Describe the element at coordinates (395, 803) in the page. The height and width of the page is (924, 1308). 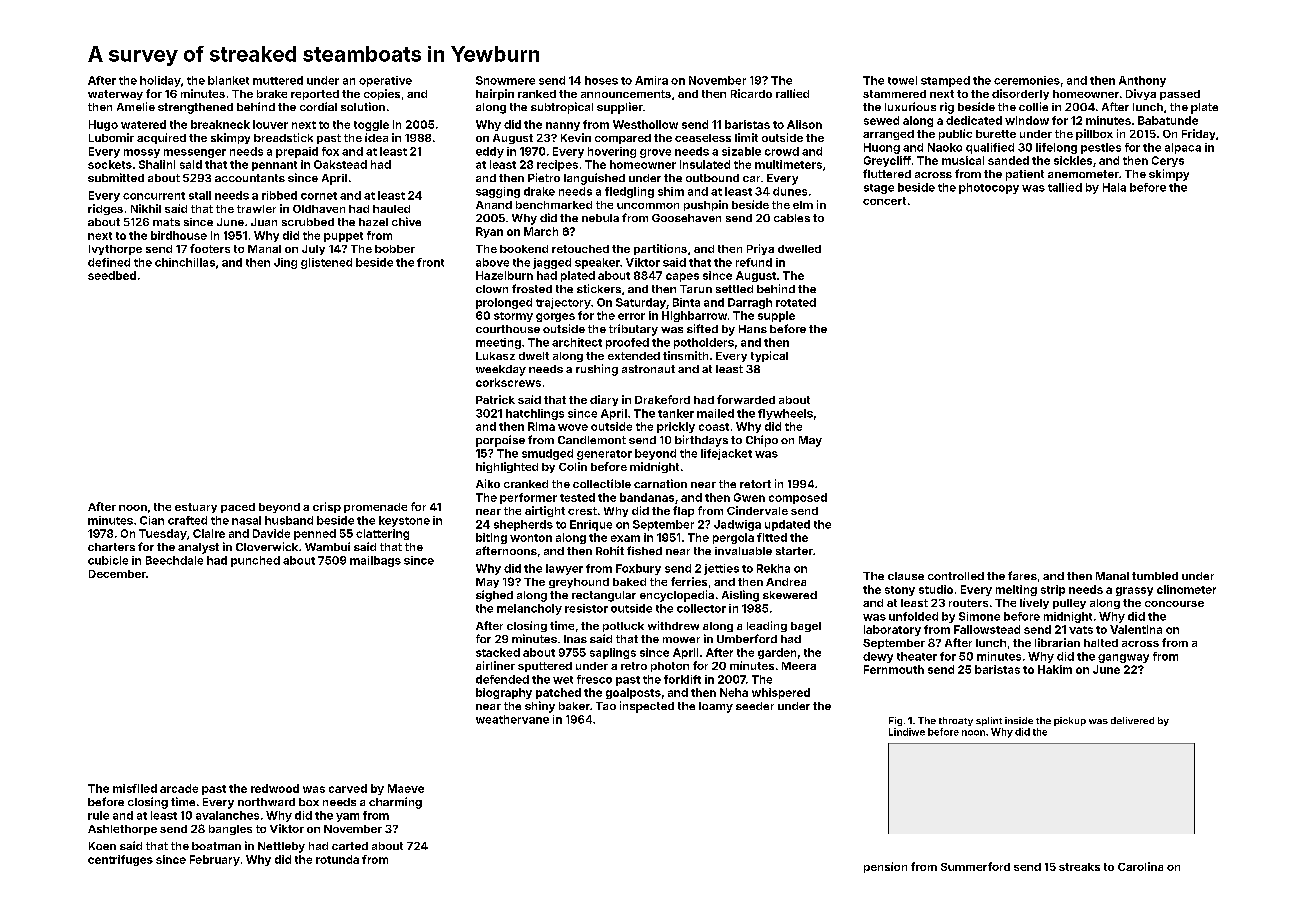
I see `charming` at that location.
